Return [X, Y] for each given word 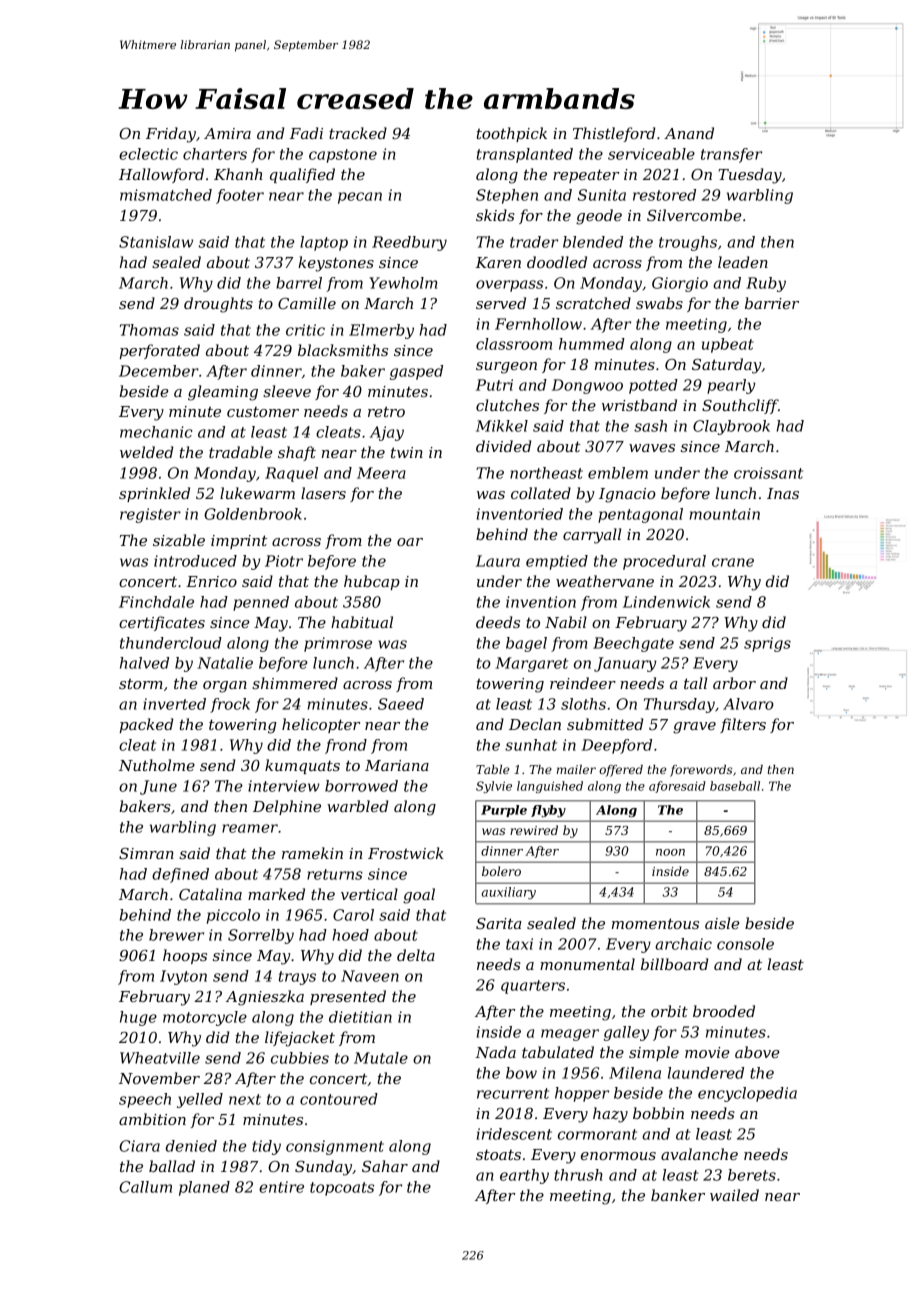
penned [261, 603]
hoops [185, 956]
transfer [731, 155]
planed [204, 1188]
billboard [674, 964]
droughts [218, 305]
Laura [498, 561]
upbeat [728, 345]
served [501, 303]
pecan [360, 198]
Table [493, 769]
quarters [533, 987]
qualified [302, 175]
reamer [250, 828]
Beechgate [633, 644]
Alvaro [748, 704]
